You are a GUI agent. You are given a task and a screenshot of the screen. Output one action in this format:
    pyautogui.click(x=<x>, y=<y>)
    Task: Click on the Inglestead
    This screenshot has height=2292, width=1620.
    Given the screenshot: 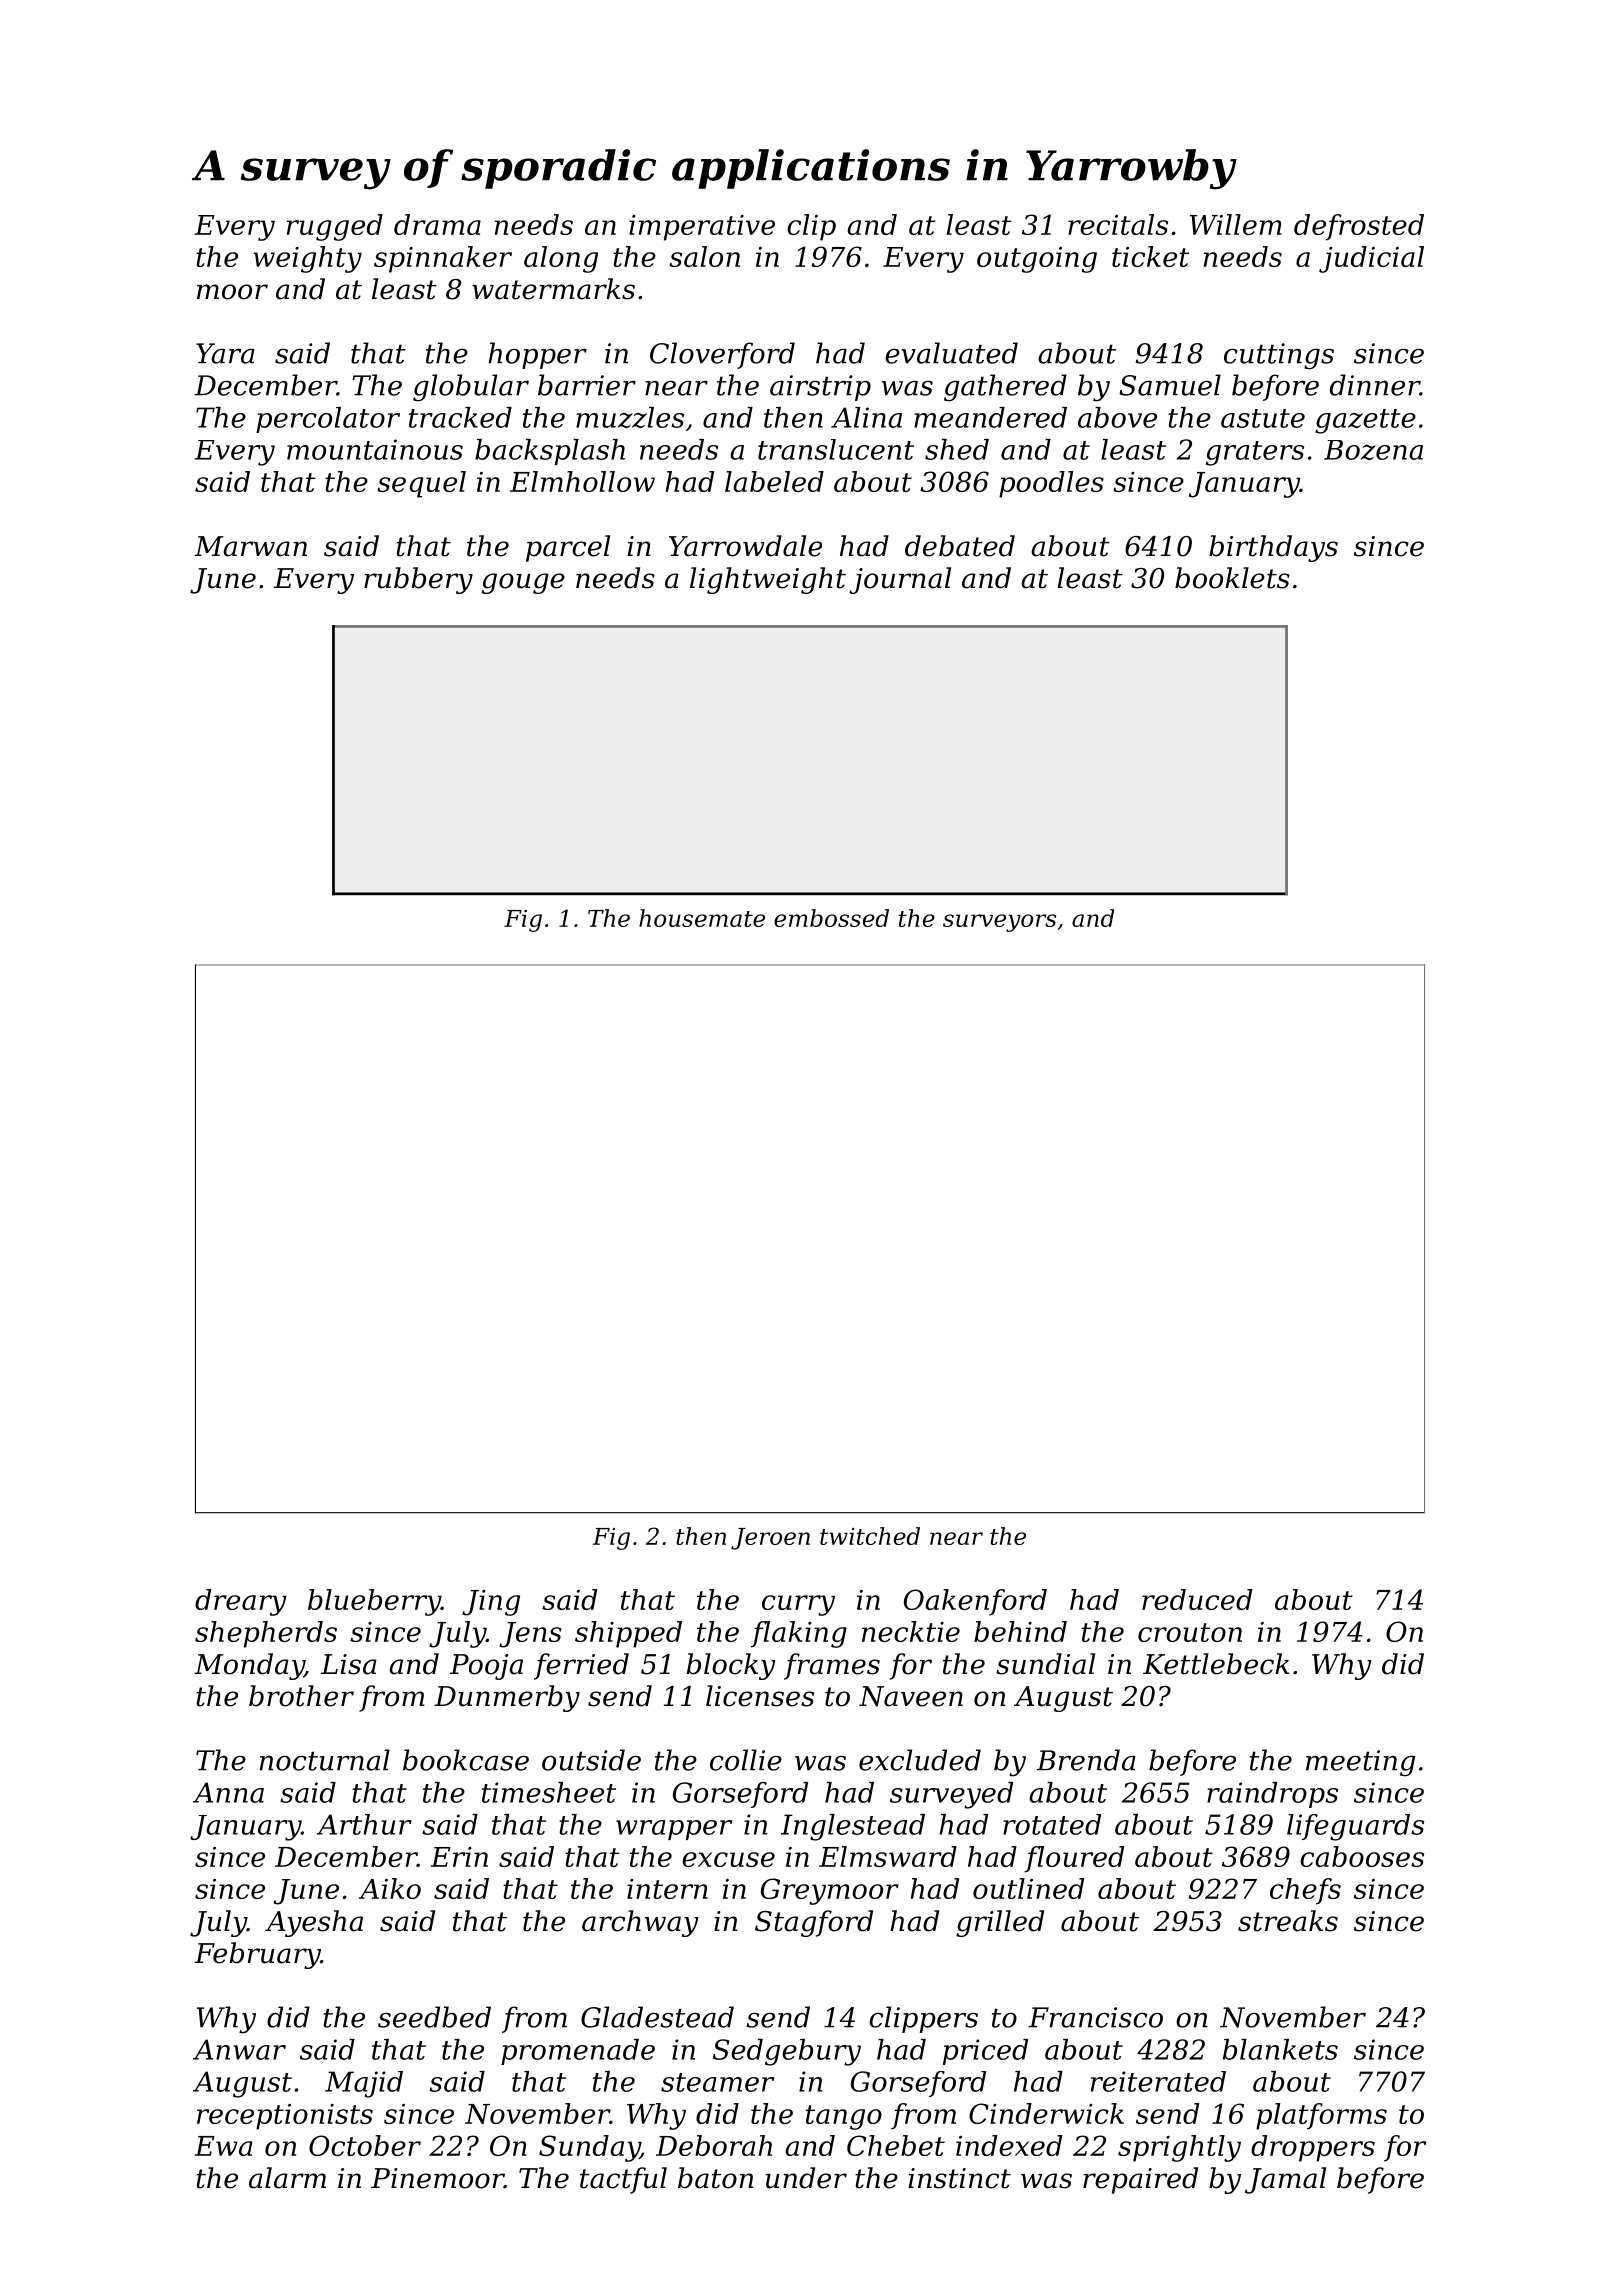 What is the action you would take?
    pyautogui.click(x=853, y=1827)
